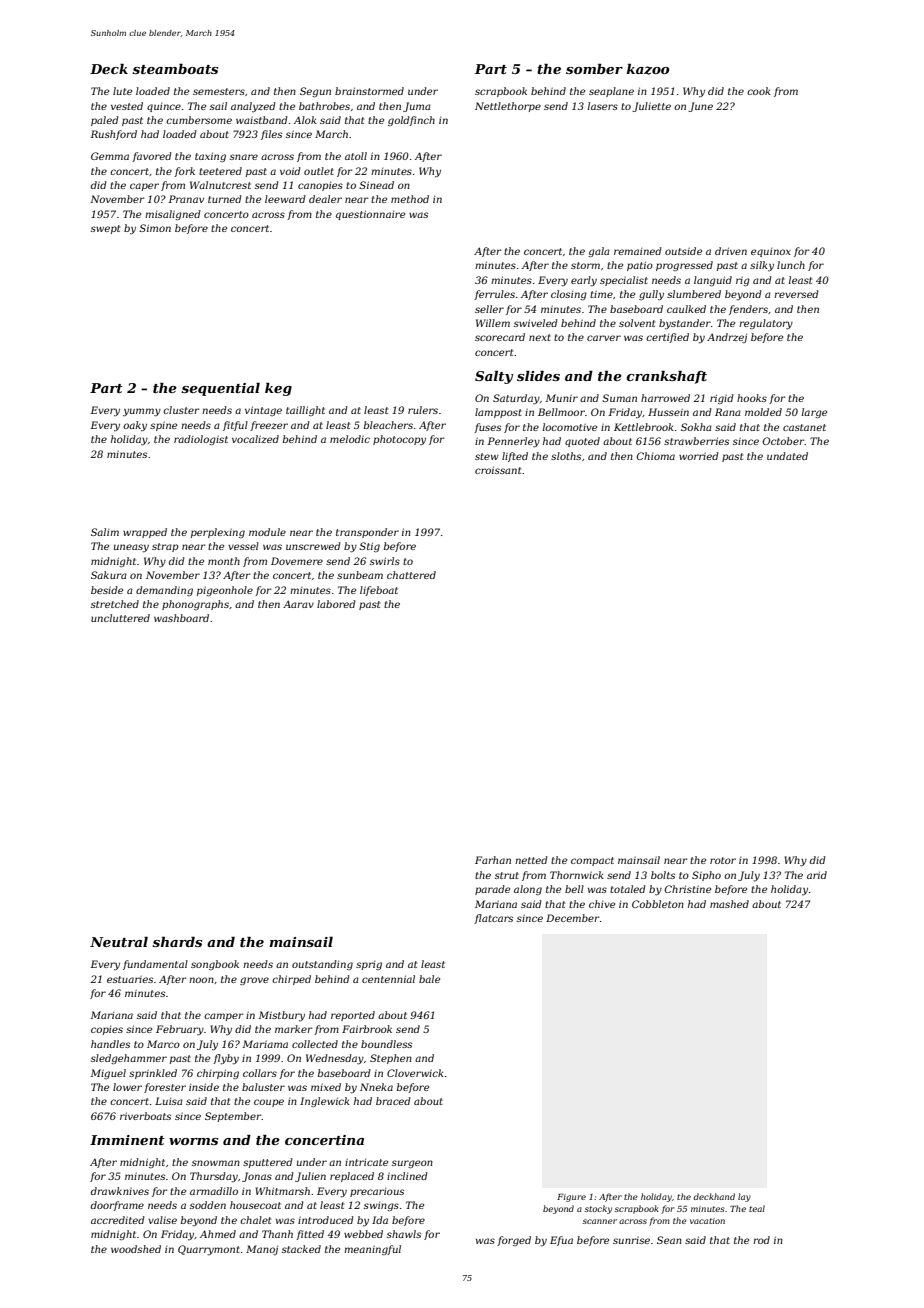 The height and width of the screenshot is (1308, 924). Describe the element at coordinates (498, 470) in the screenshot. I see `croissant` at that location.
